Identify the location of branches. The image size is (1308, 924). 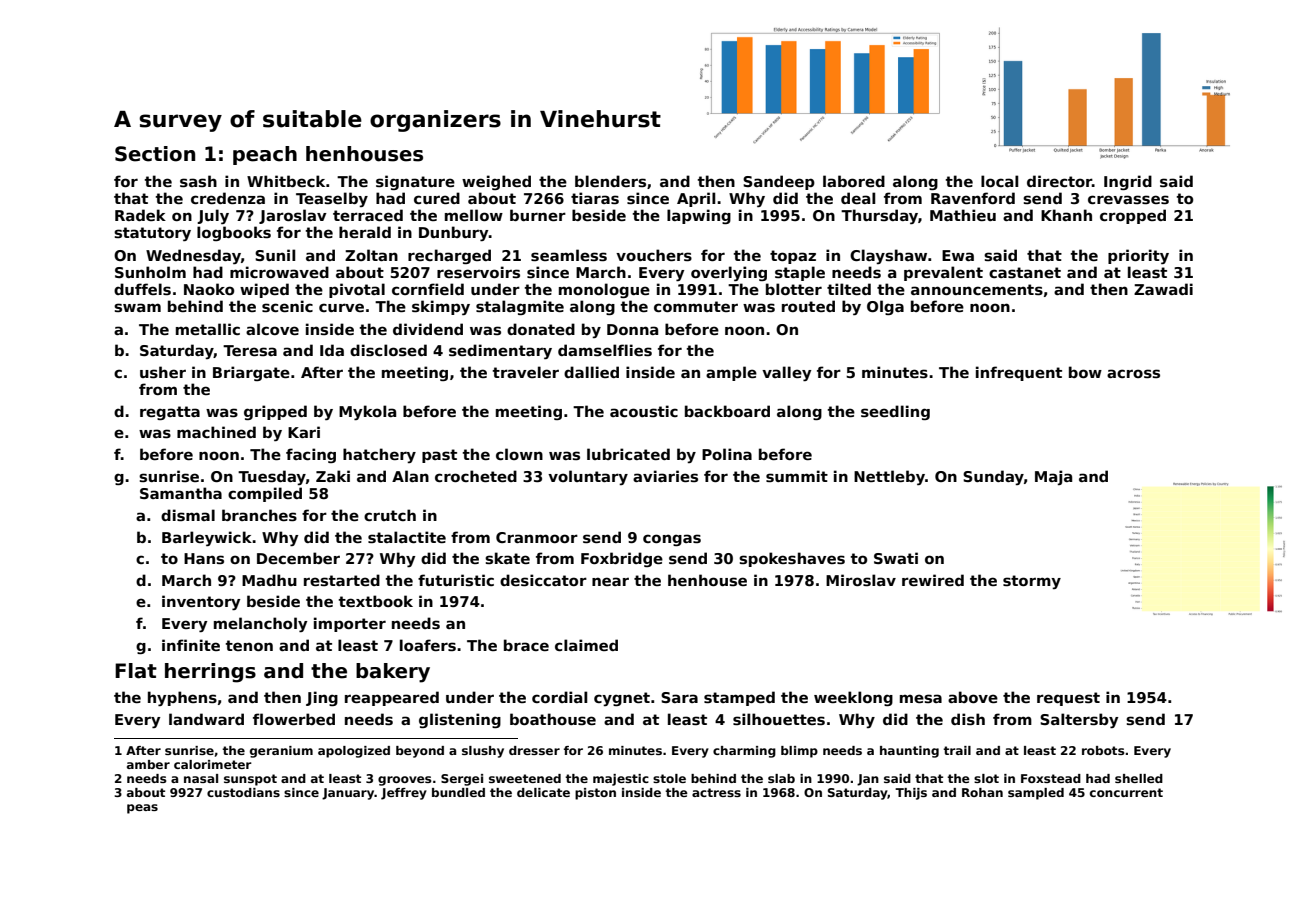
(259, 515).
